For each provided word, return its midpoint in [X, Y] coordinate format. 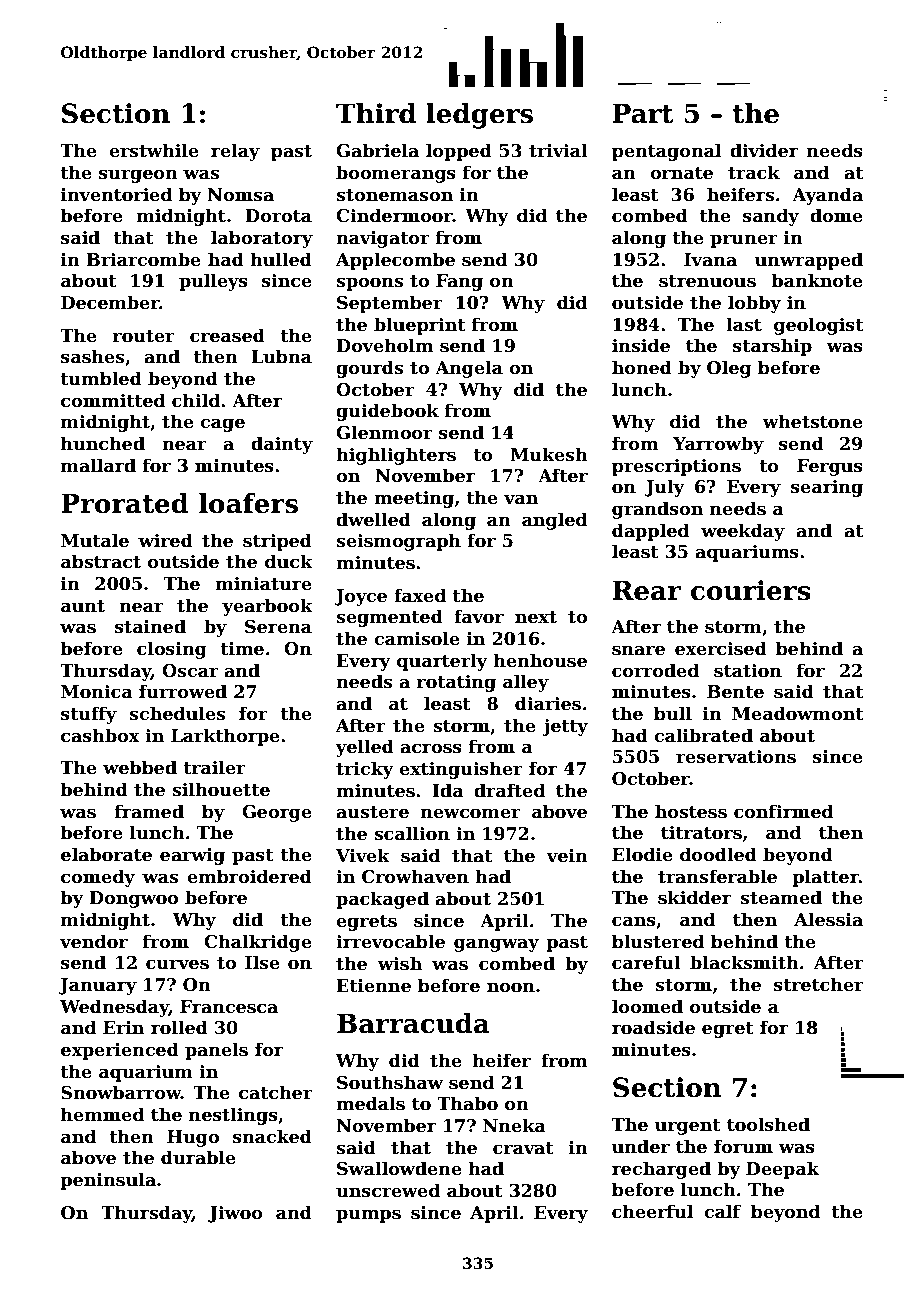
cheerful [652, 1211]
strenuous [707, 281]
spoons [369, 284]
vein [567, 856]
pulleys [213, 282]
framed [149, 811]
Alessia [828, 919]
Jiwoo [235, 1214]
